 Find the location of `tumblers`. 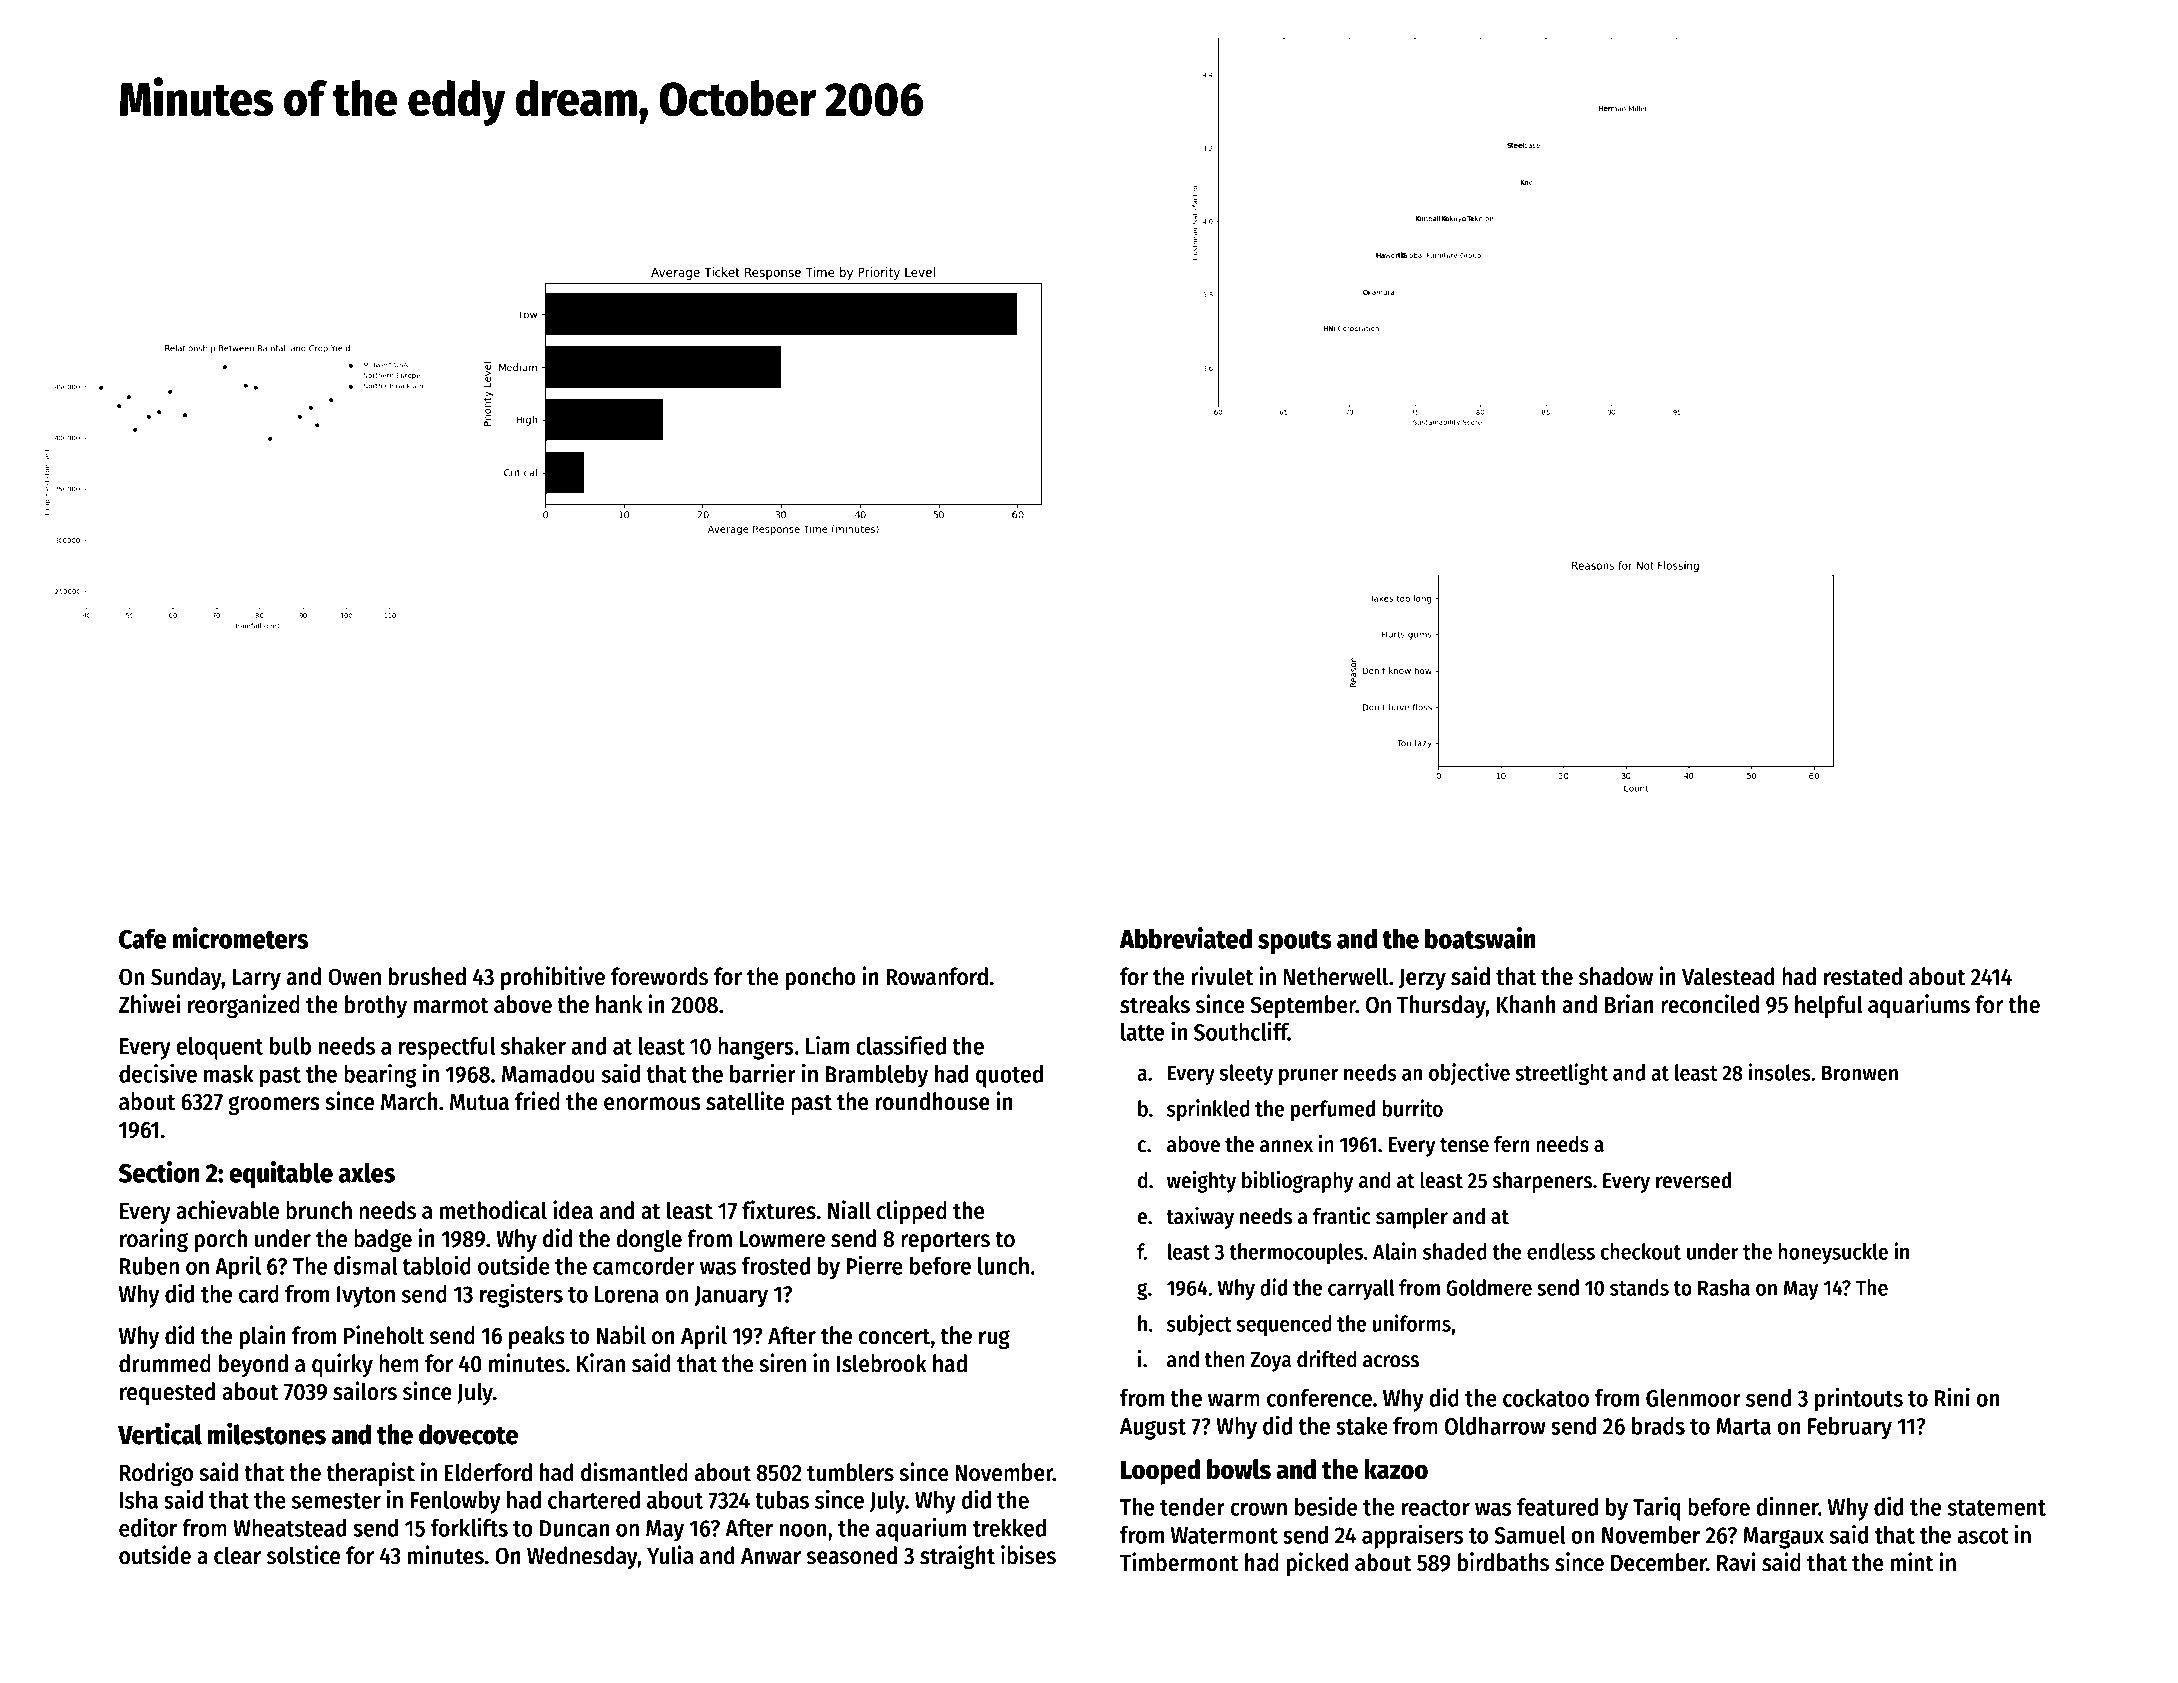

tumblers is located at coordinates (850, 1472).
